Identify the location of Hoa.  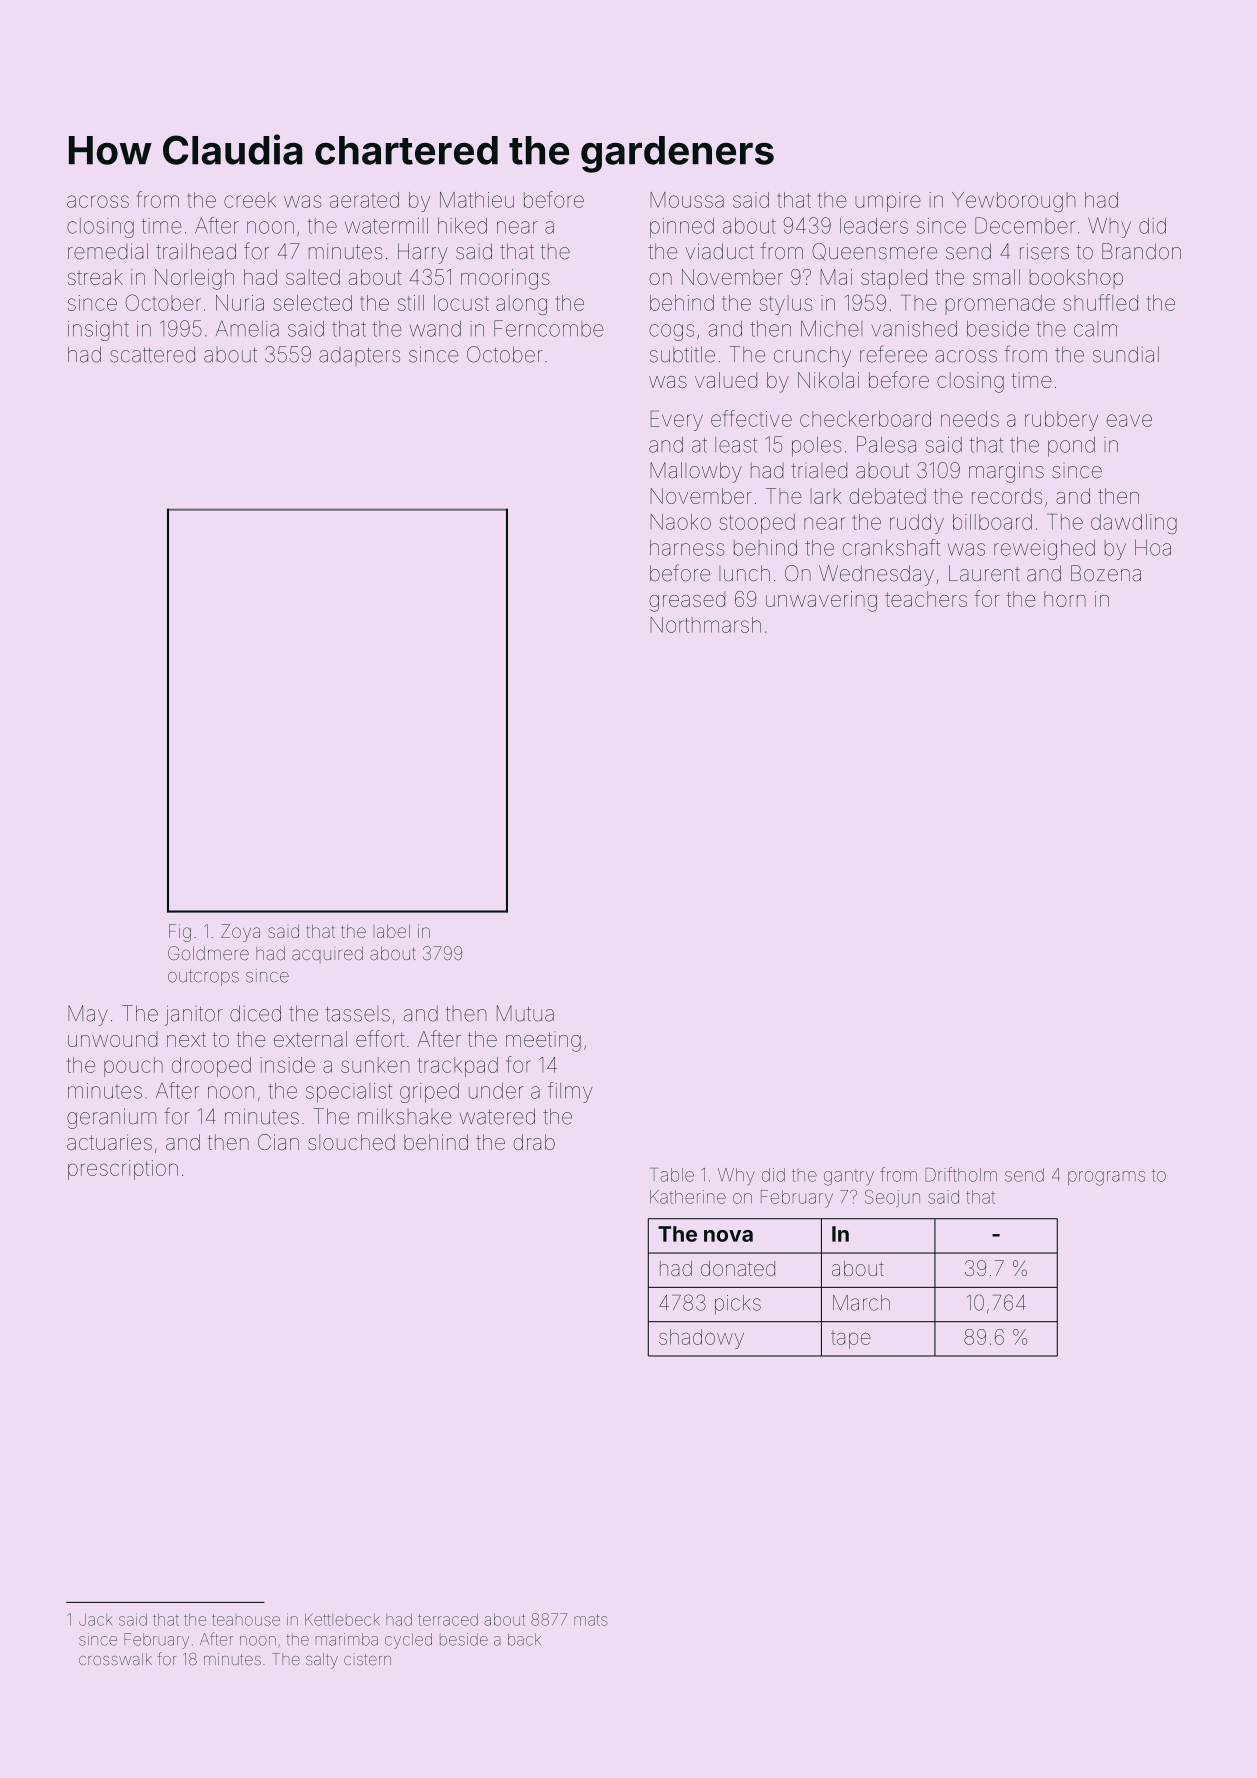
(1153, 548).
